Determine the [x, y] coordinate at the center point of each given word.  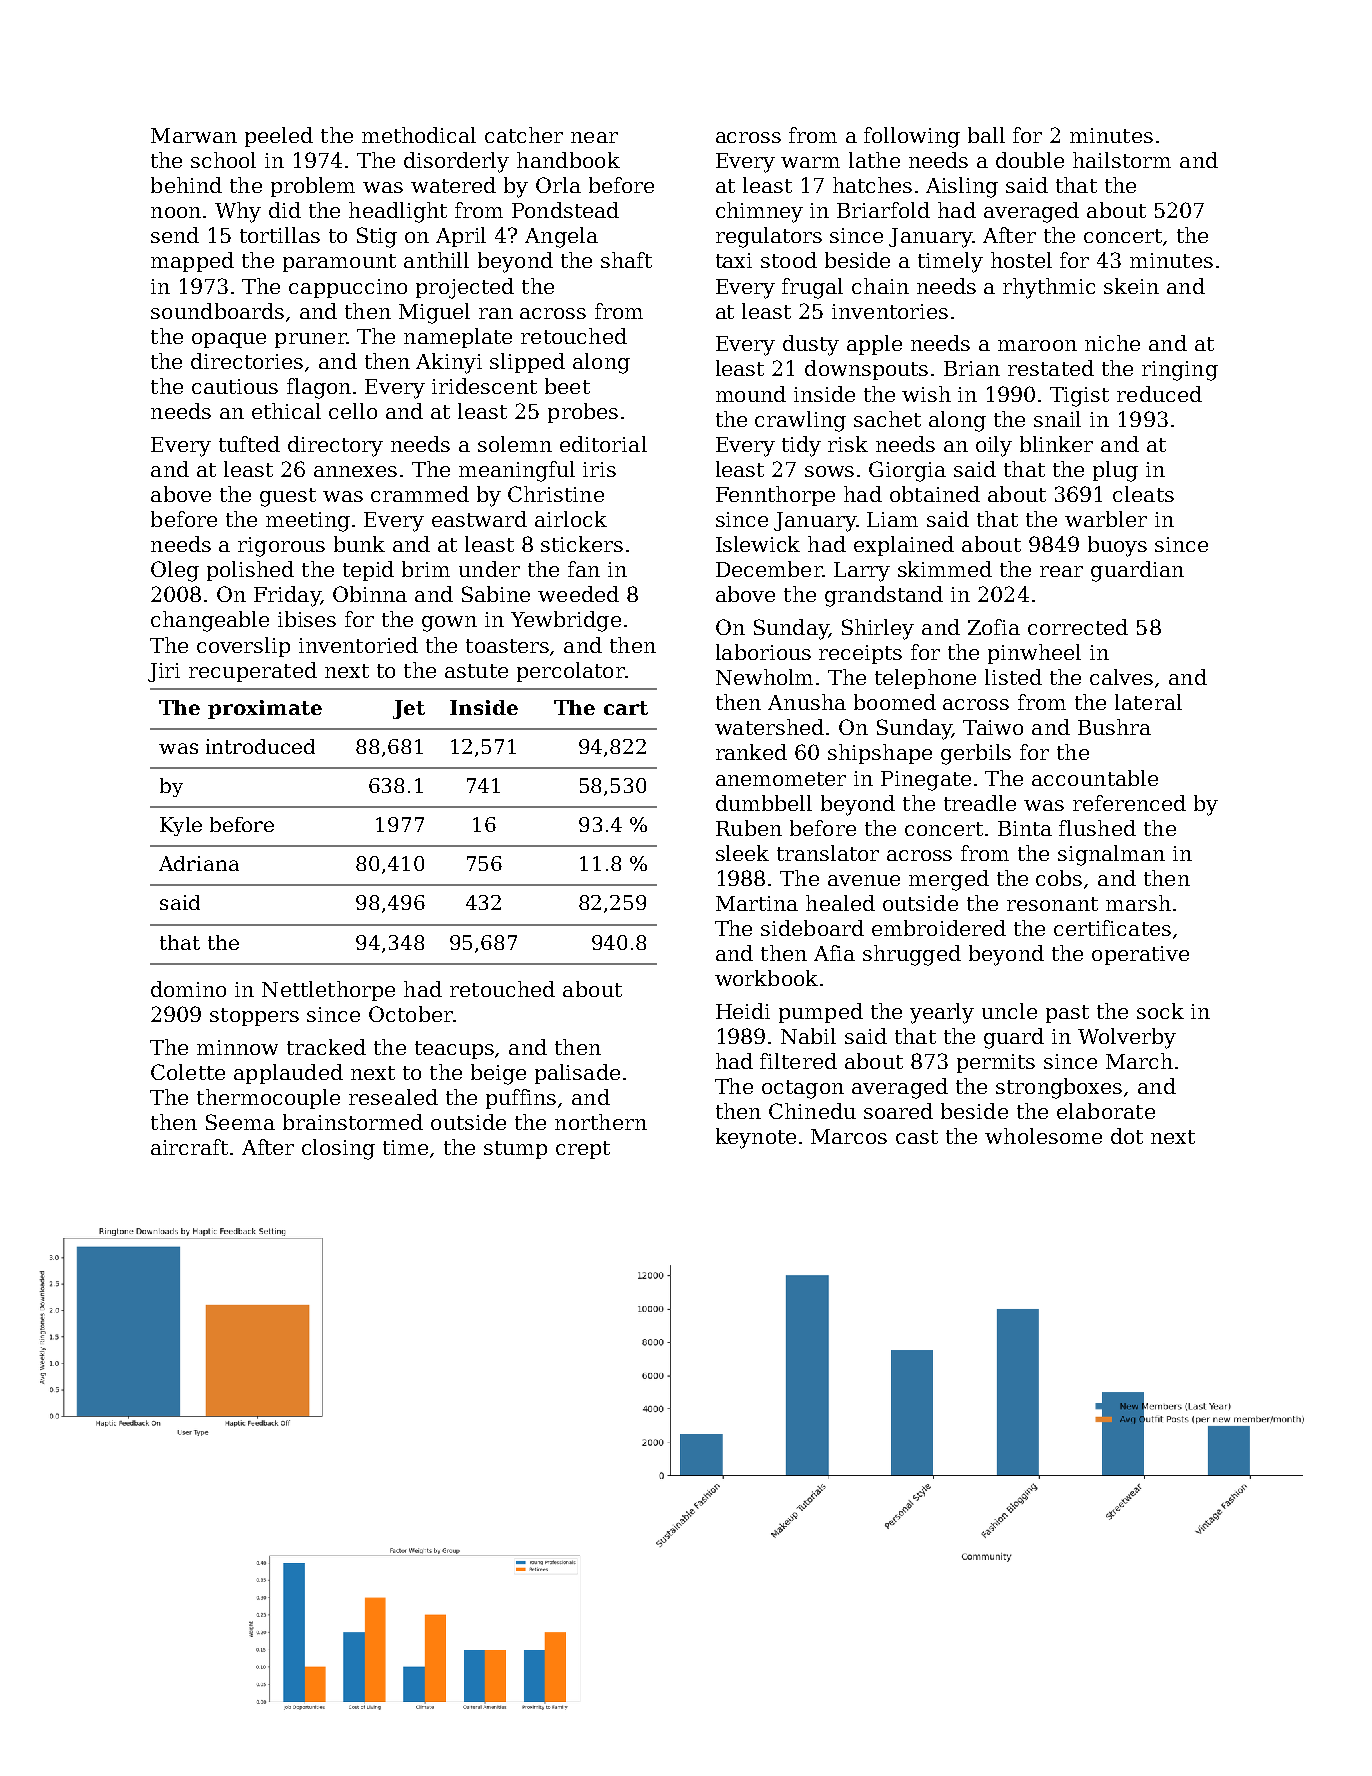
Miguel [434, 313]
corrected [1078, 627]
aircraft [189, 1147]
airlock [571, 519]
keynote [756, 1138]
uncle [1009, 1011]
